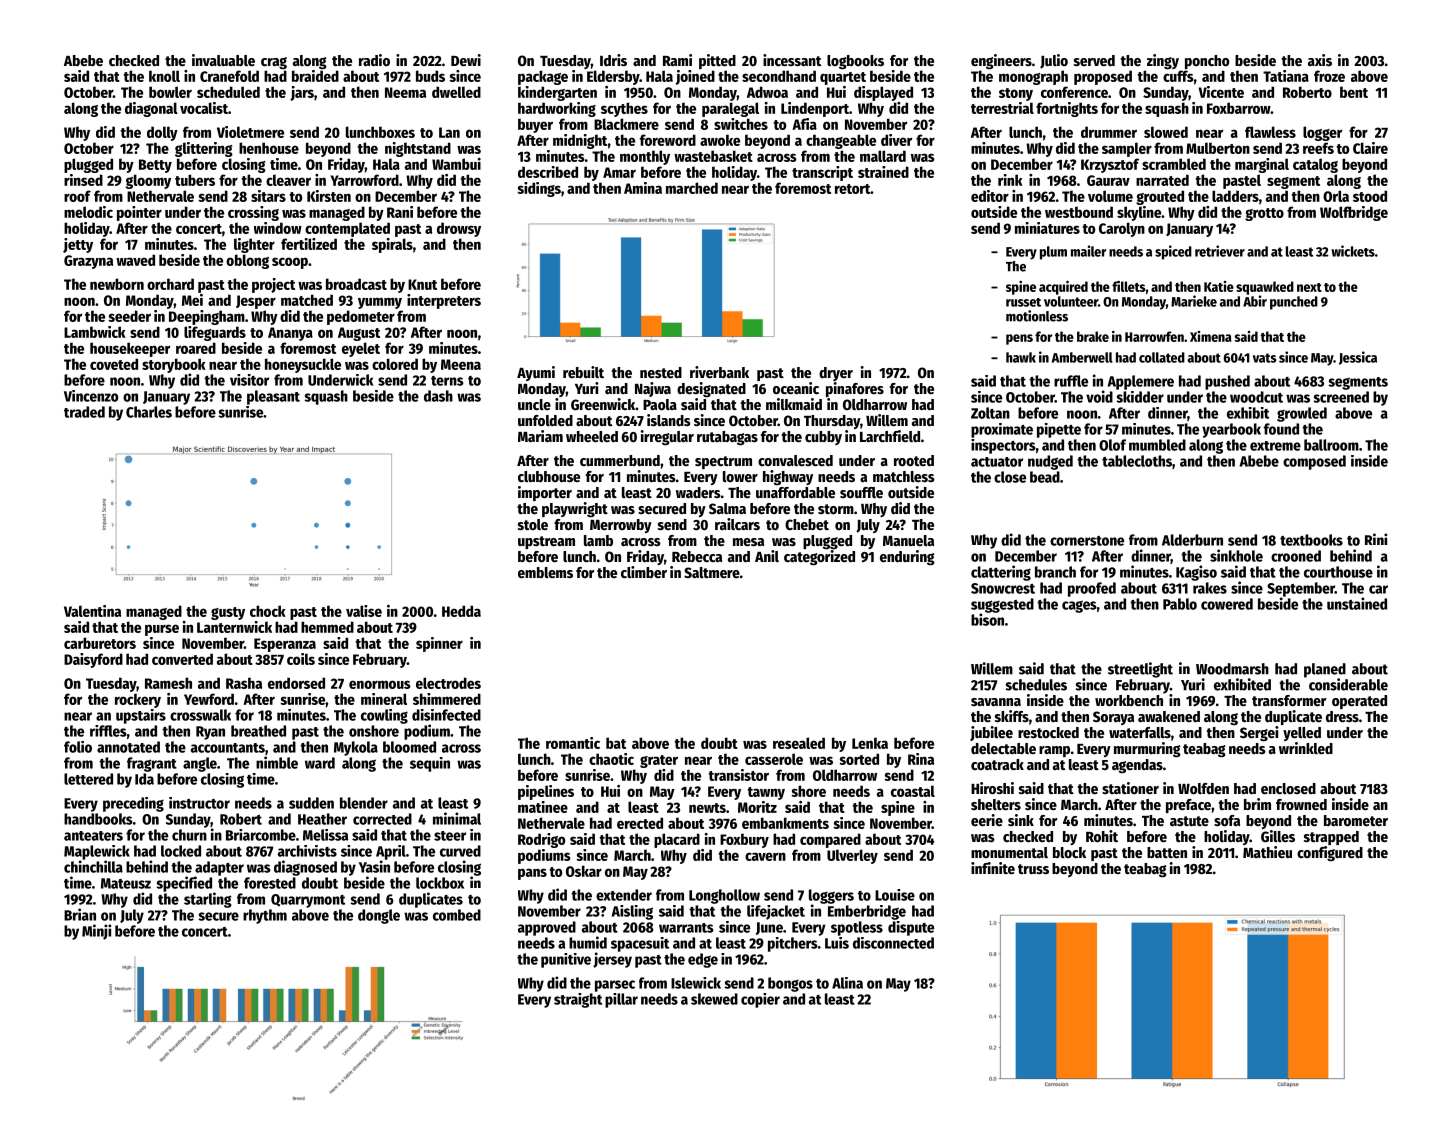 This document has width=1452, height=1122. What do you see at coordinates (987, 619) in the document?
I see `bison` at bounding box center [987, 619].
